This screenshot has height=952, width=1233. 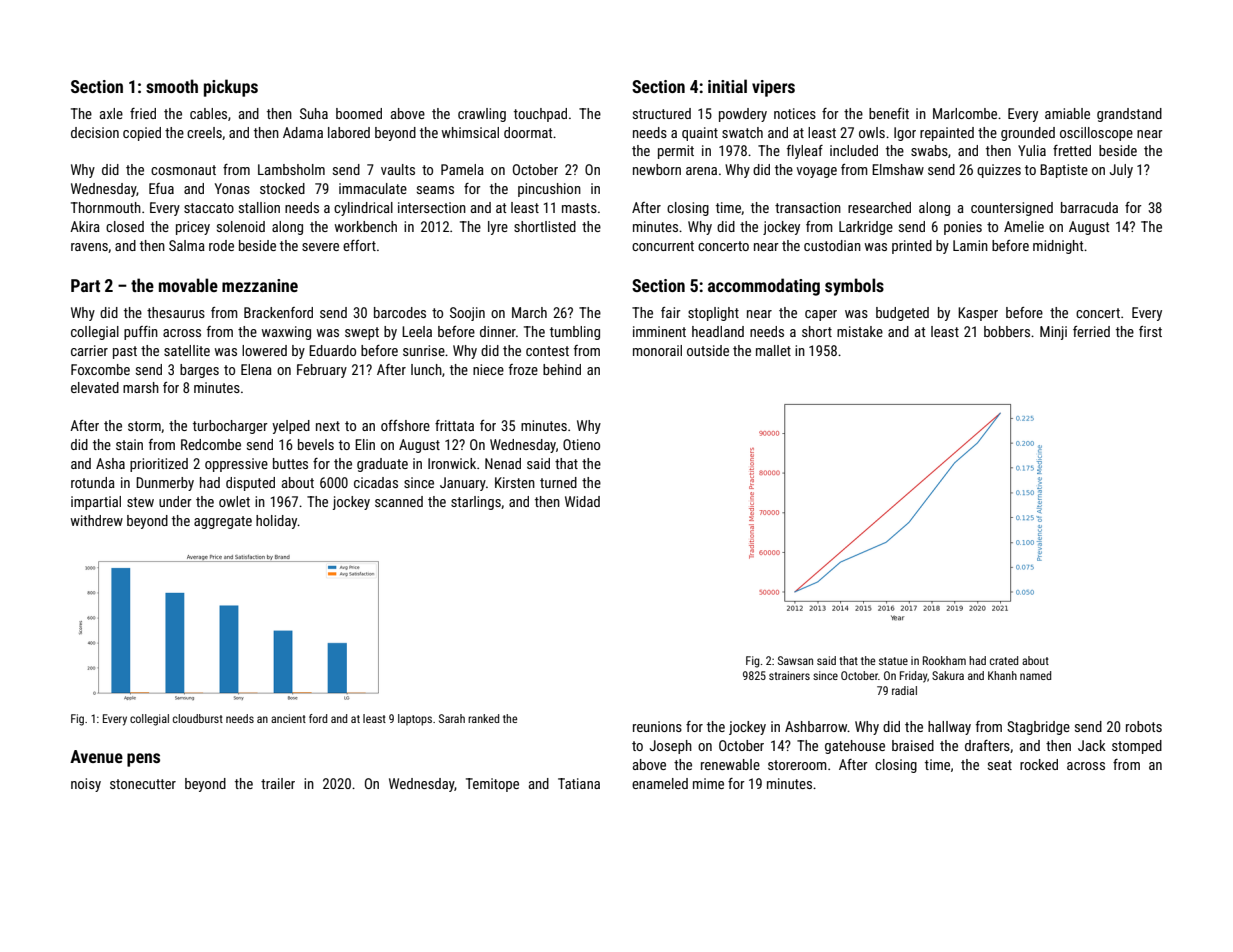 I want to click on Suha, so click(x=314, y=113).
